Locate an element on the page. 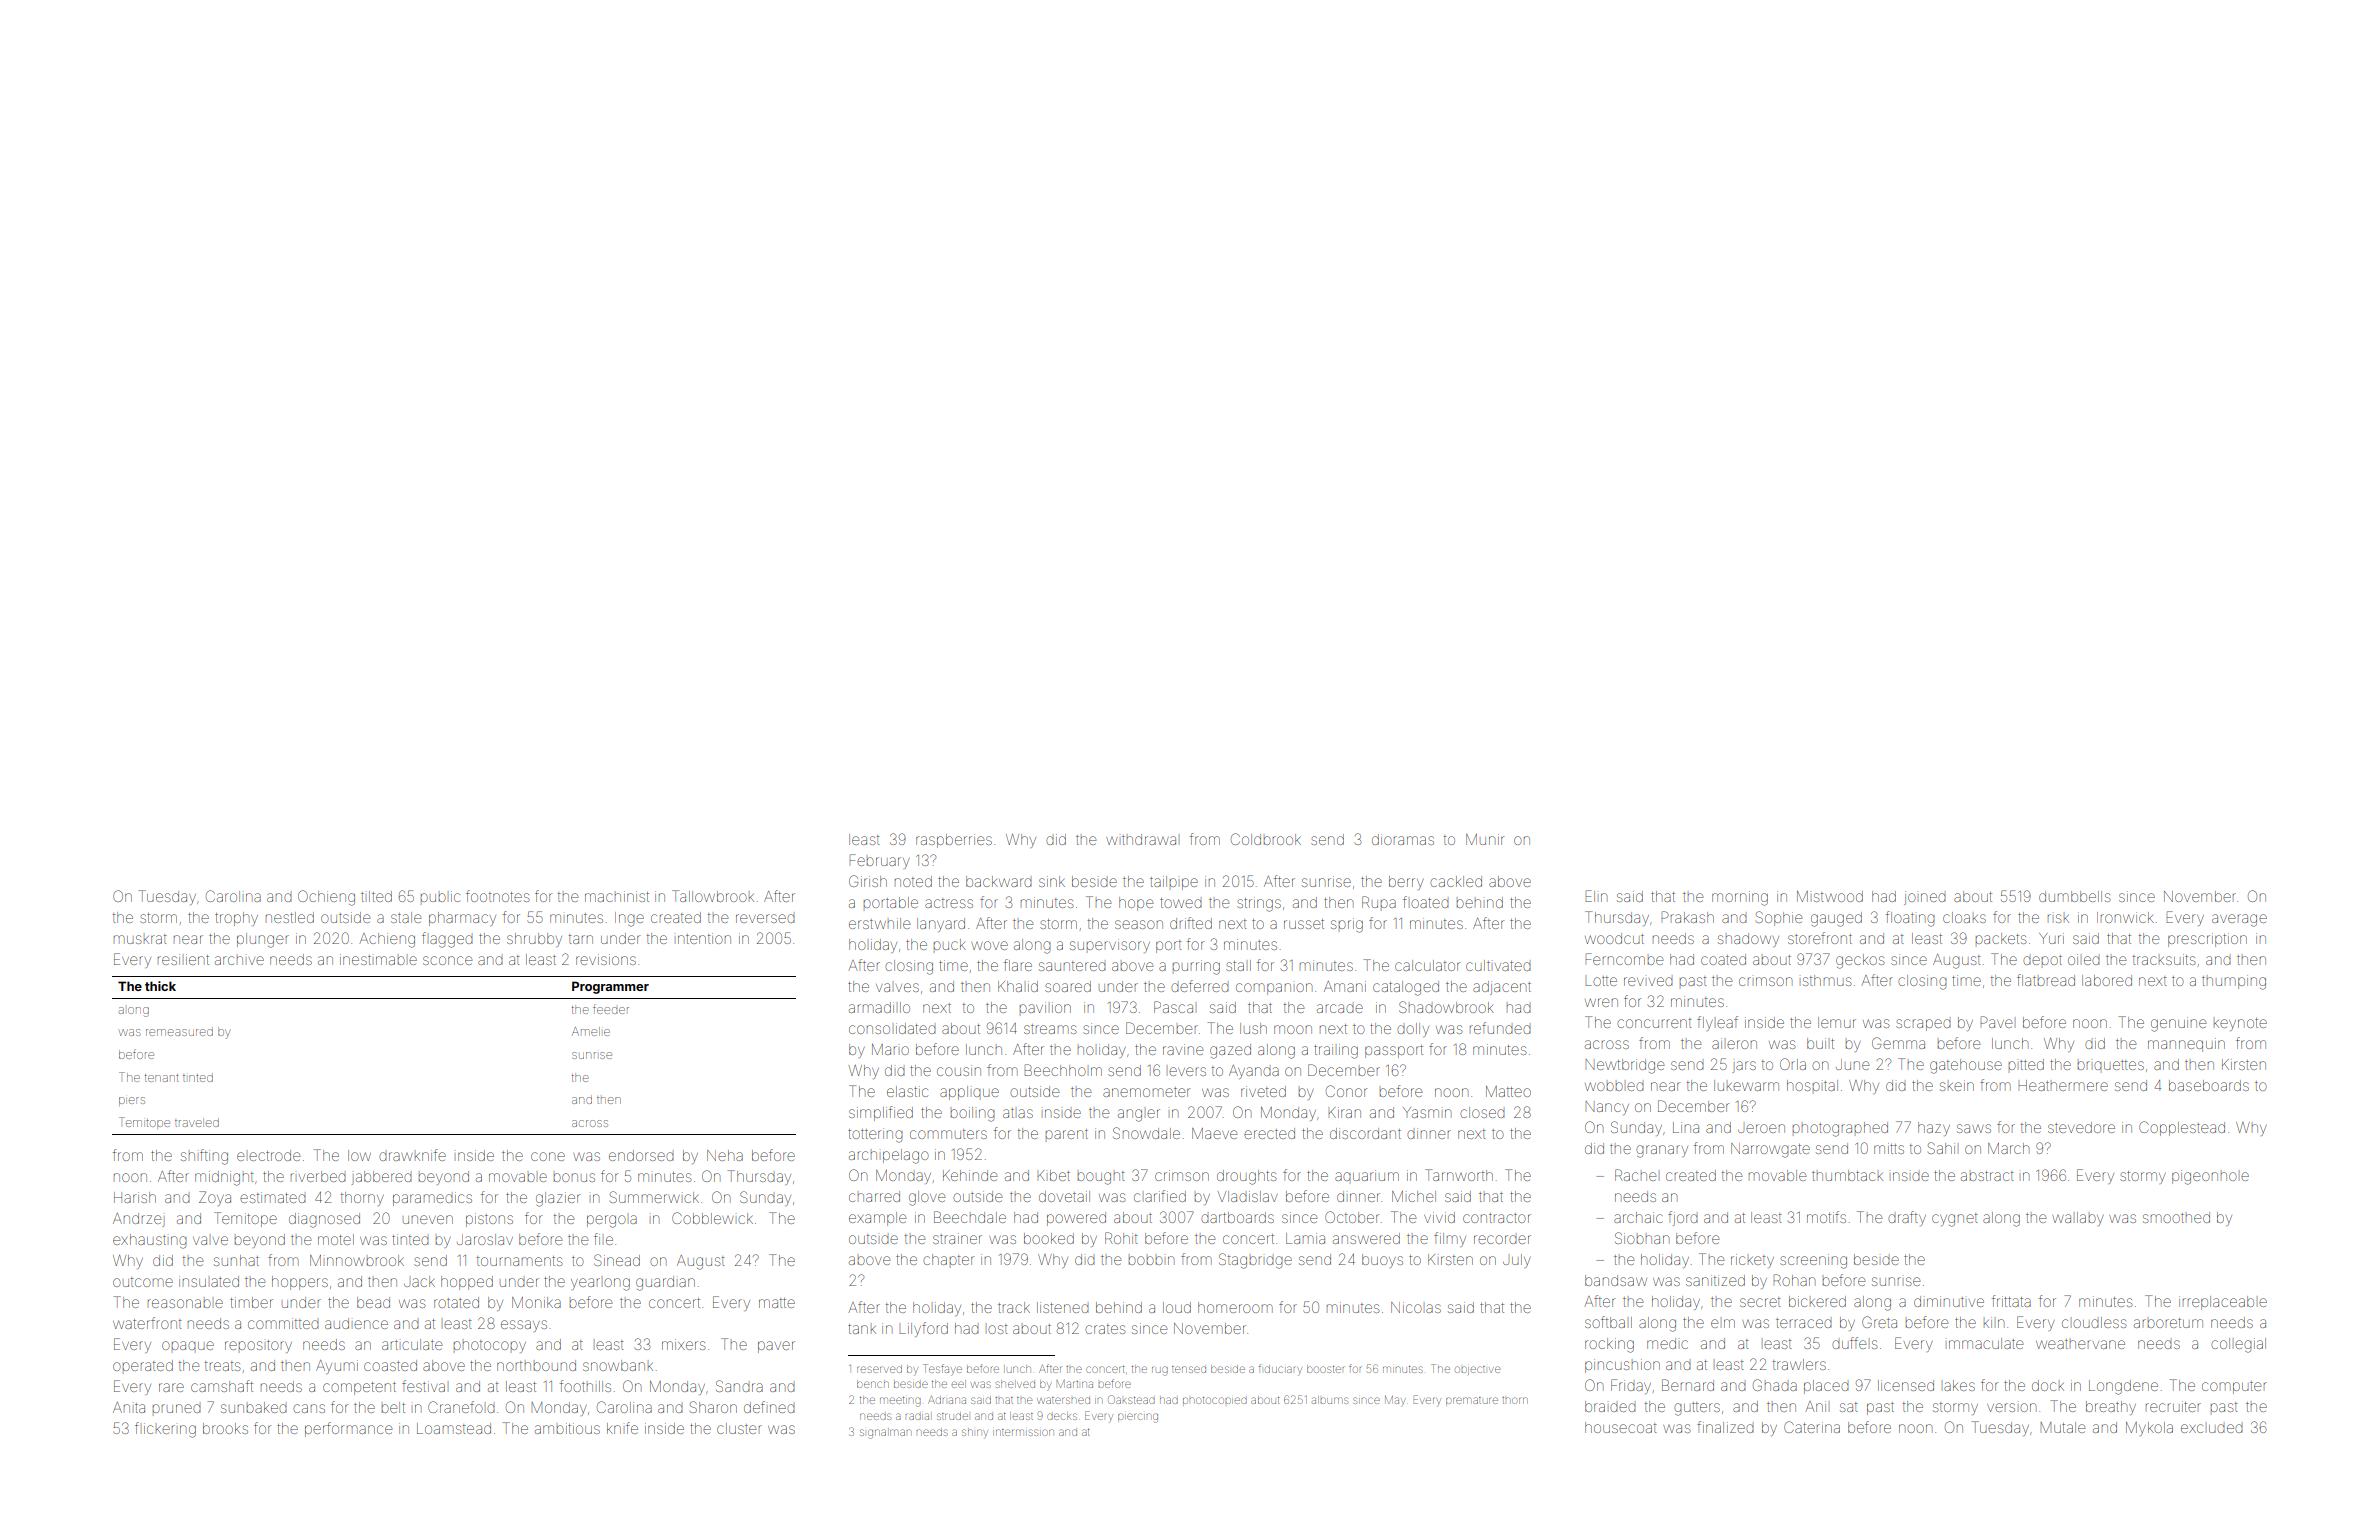  crates is located at coordinates (1105, 1329).
